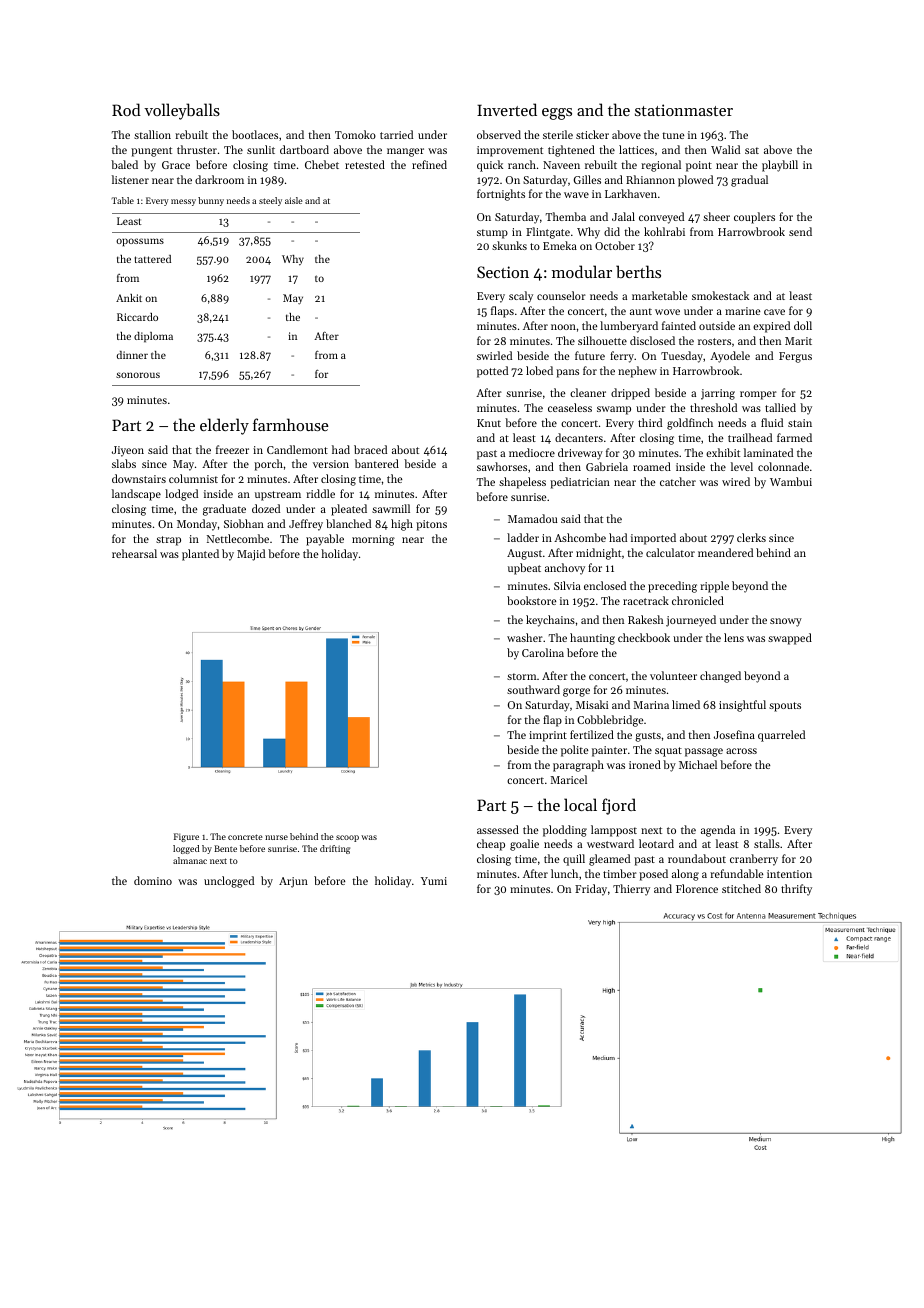 This screenshot has width=924, height=1308. I want to click on darkroom, so click(219, 179).
